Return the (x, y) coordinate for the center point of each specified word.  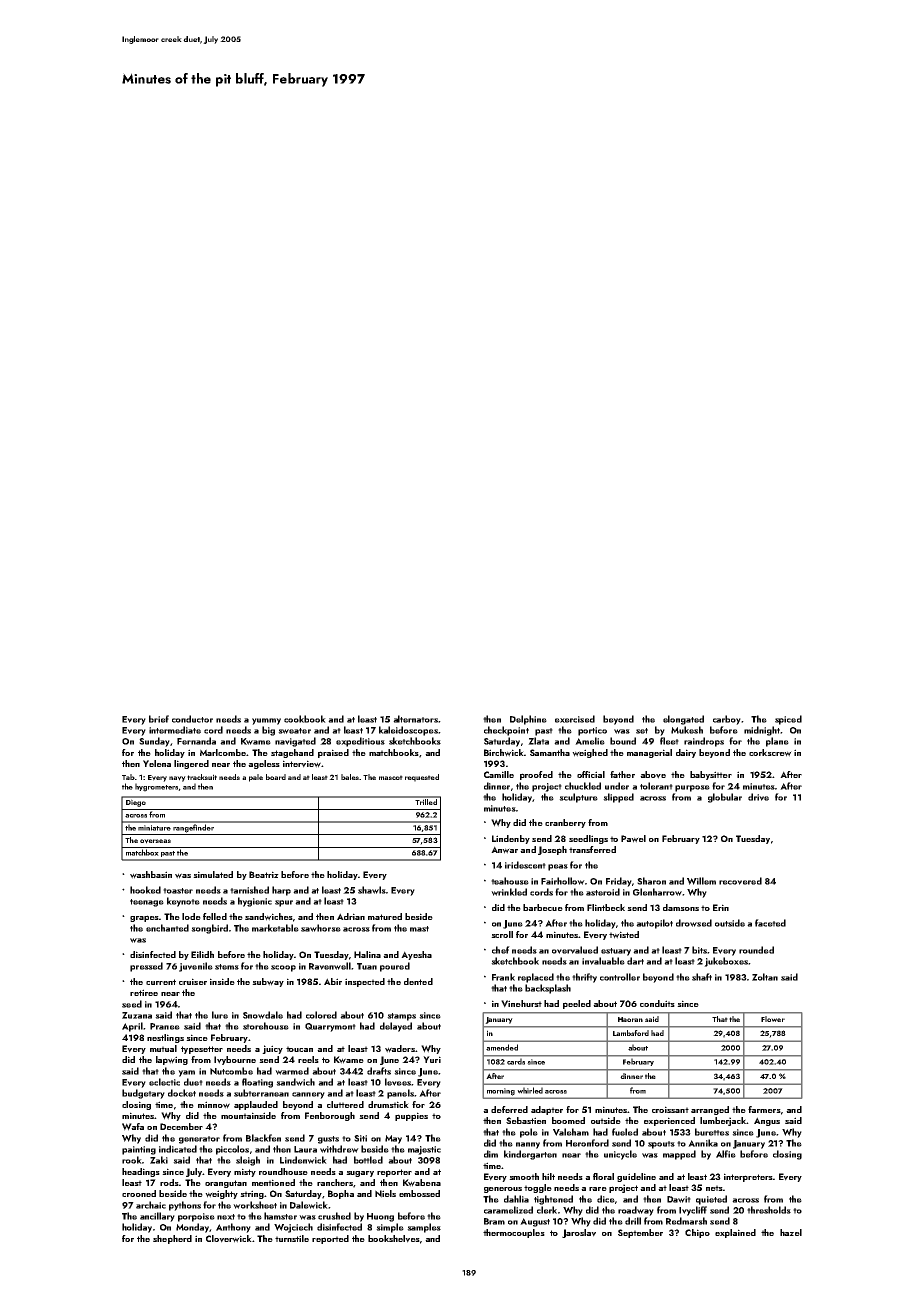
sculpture (578, 798)
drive (758, 797)
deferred (509, 1109)
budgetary (143, 1094)
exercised (575, 719)
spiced (788, 720)
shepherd (172, 1239)
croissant (670, 1109)
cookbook (305, 719)
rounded (756, 950)
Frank (503, 977)
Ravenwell (330, 966)
